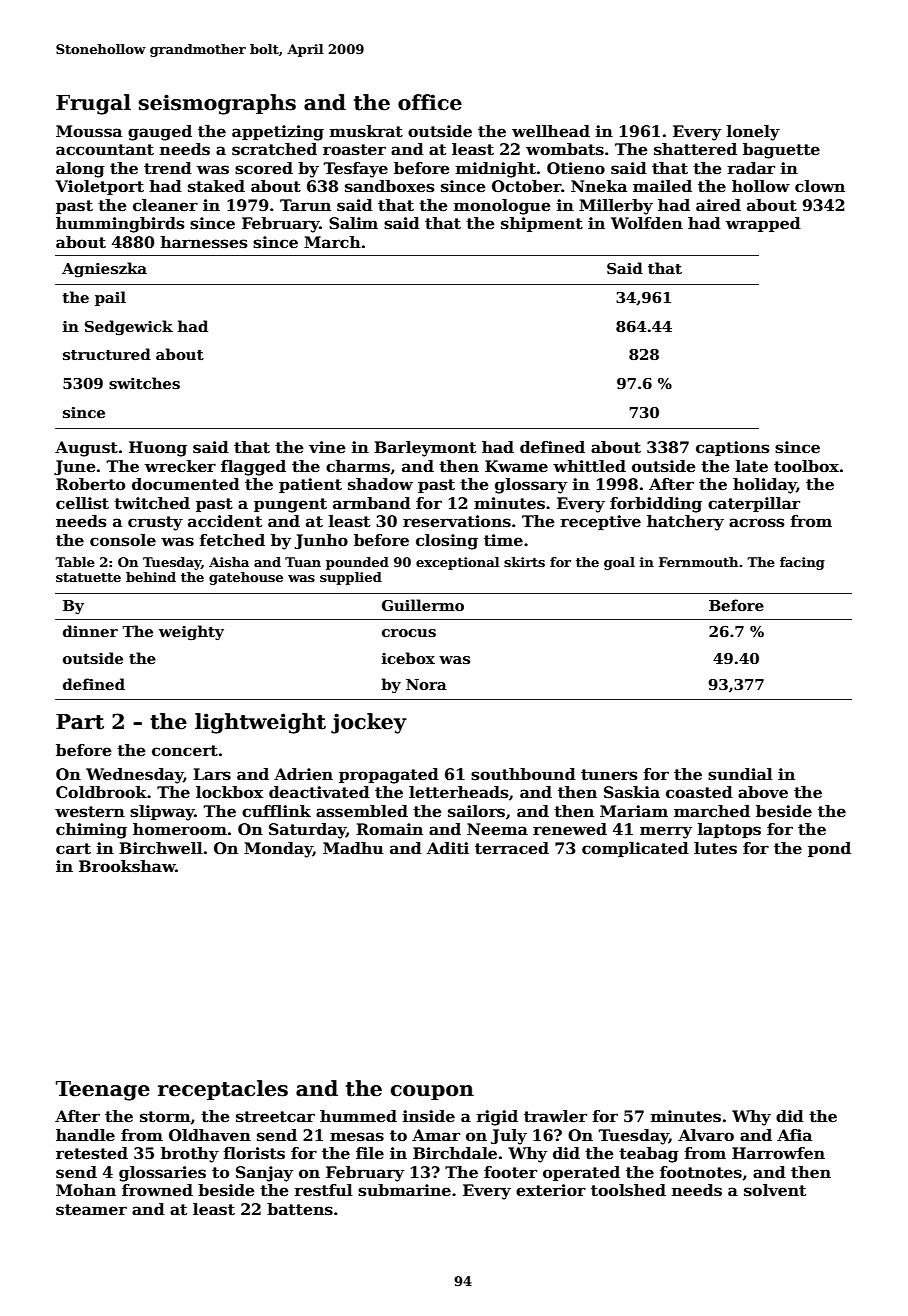 The width and height of the screenshot is (908, 1316). What do you see at coordinates (354, 150) in the screenshot?
I see `roaster` at bounding box center [354, 150].
